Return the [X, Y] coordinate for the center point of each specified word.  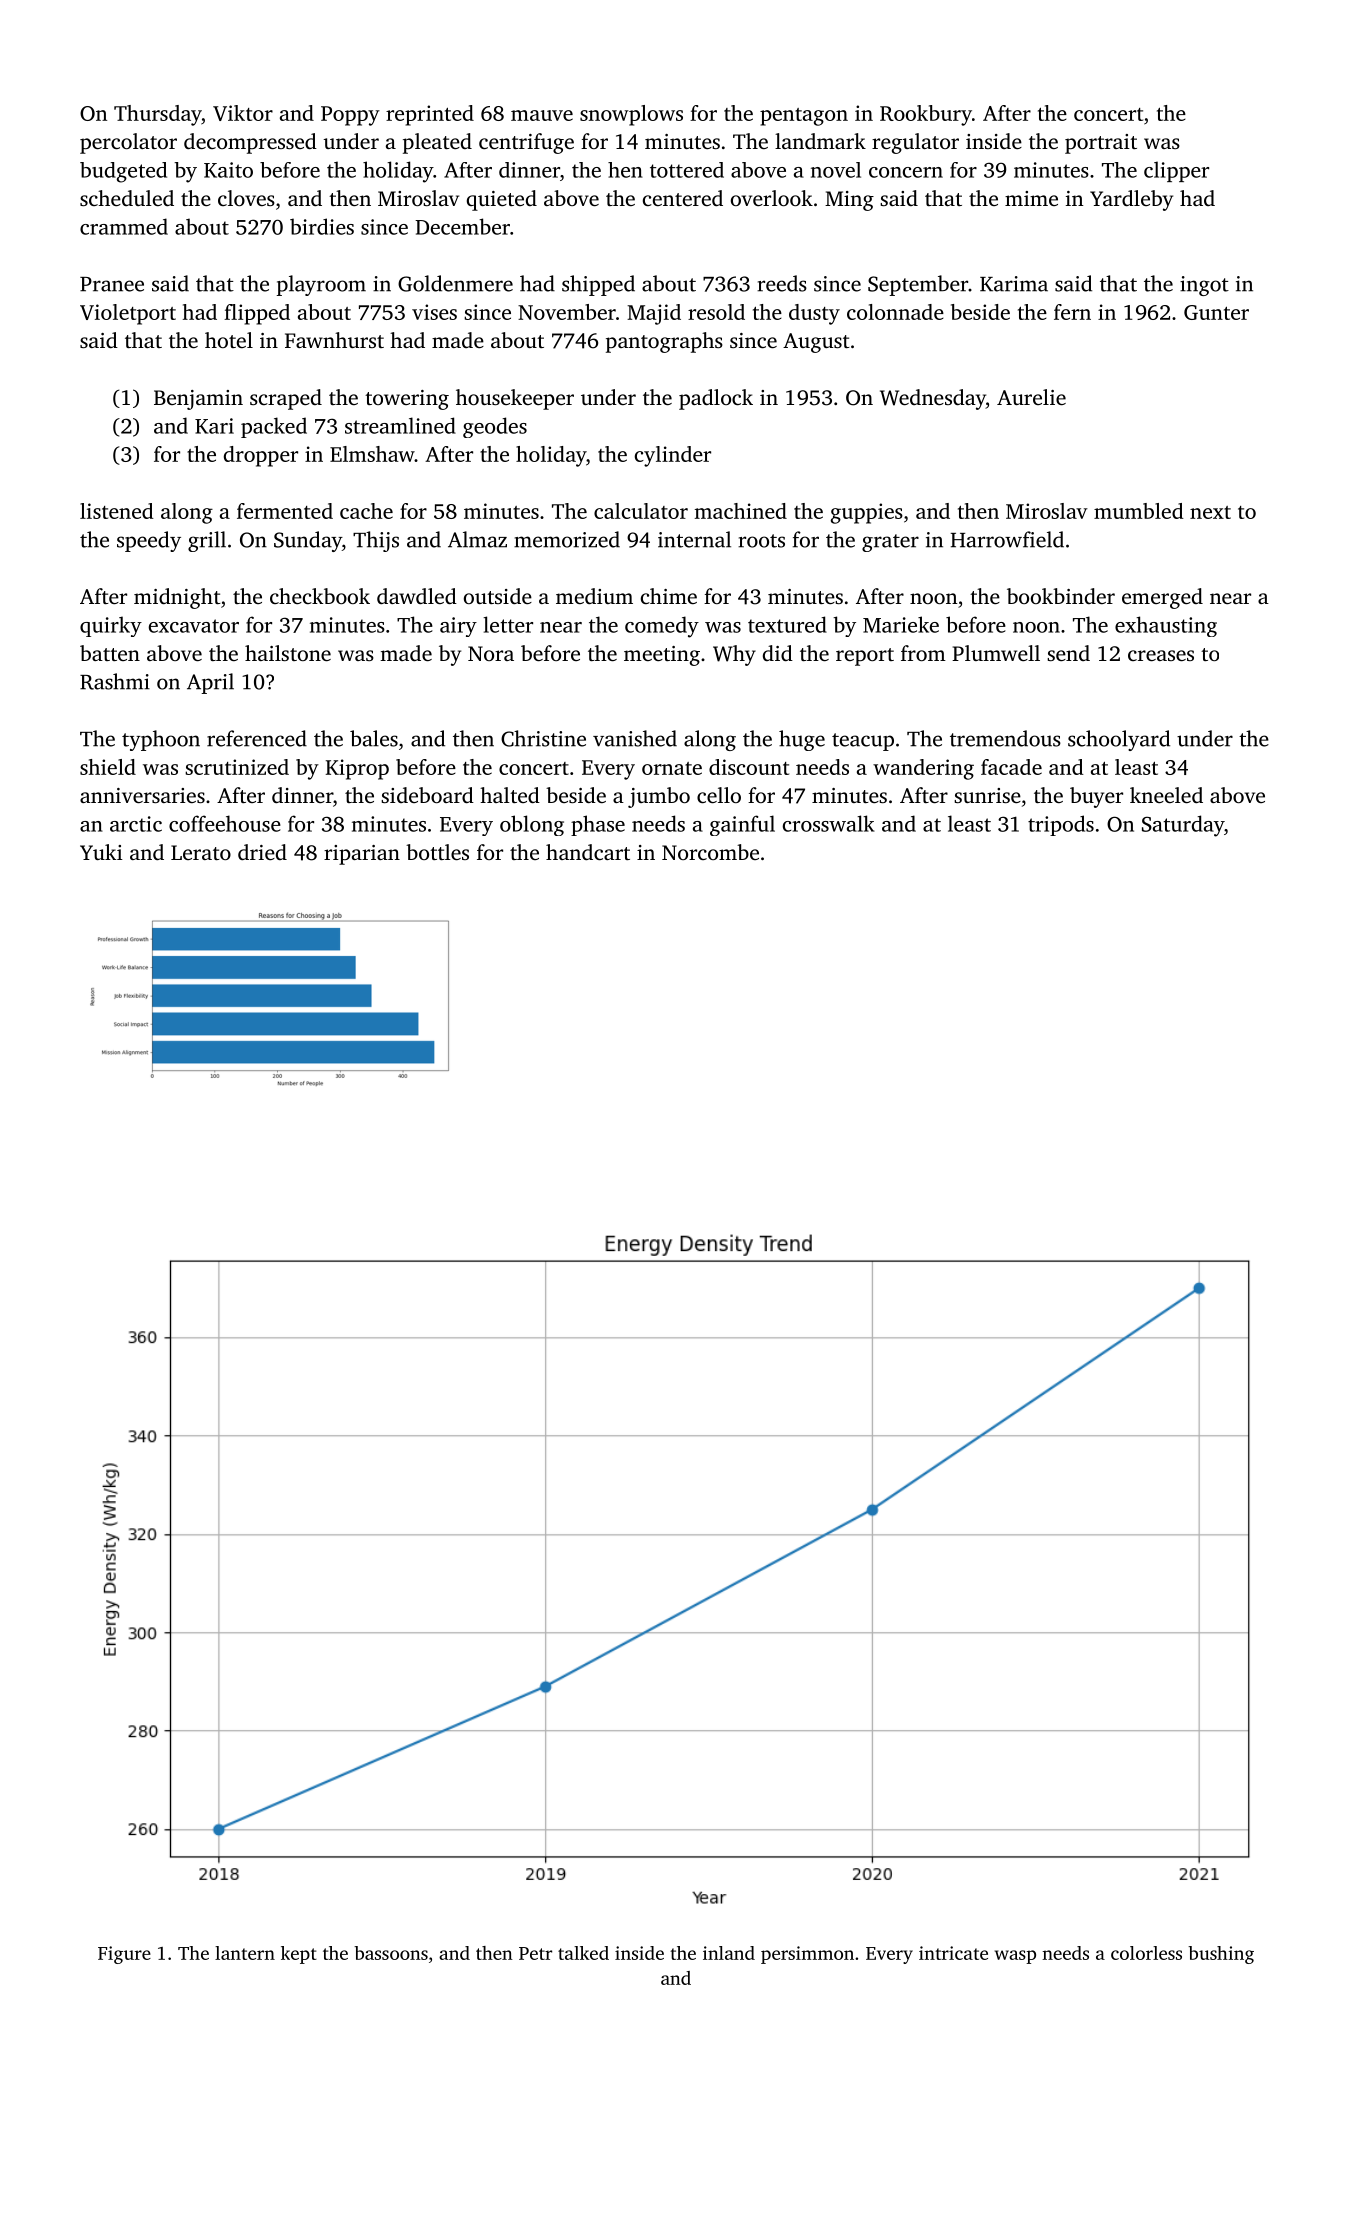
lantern [245, 1953]
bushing [1221, 1955]
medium [594, 596]
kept [299, 1955]
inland [729, 1953]
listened [117, 511]
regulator [915, 143]
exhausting [1166, 626]
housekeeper [515, 399]
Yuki [101, 852]
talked [583, 1953]
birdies [322, 226]
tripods [1061, 825]
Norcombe [710, 852]
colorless [1146, 1953]
